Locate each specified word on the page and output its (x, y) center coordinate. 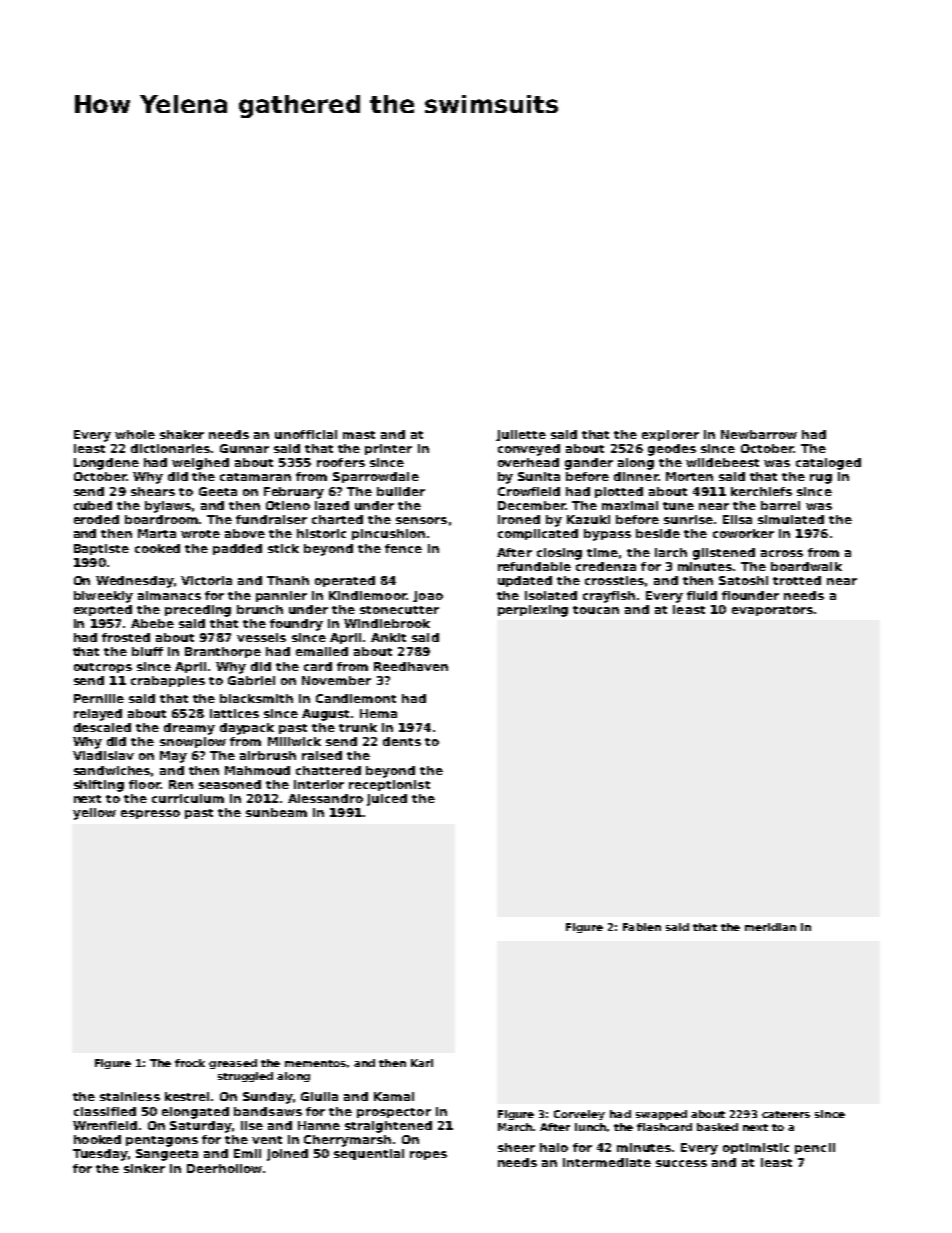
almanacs (169, 595)
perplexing (533, 611)
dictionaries (171, 448)
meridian (770, 927)
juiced (387, 800)
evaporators (772, 611)
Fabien (642, 927)
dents (402, 741)
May (173, 757)
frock (190, 1063)
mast (359, 435)
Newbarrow (759, 434)
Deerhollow (224, 1168)
